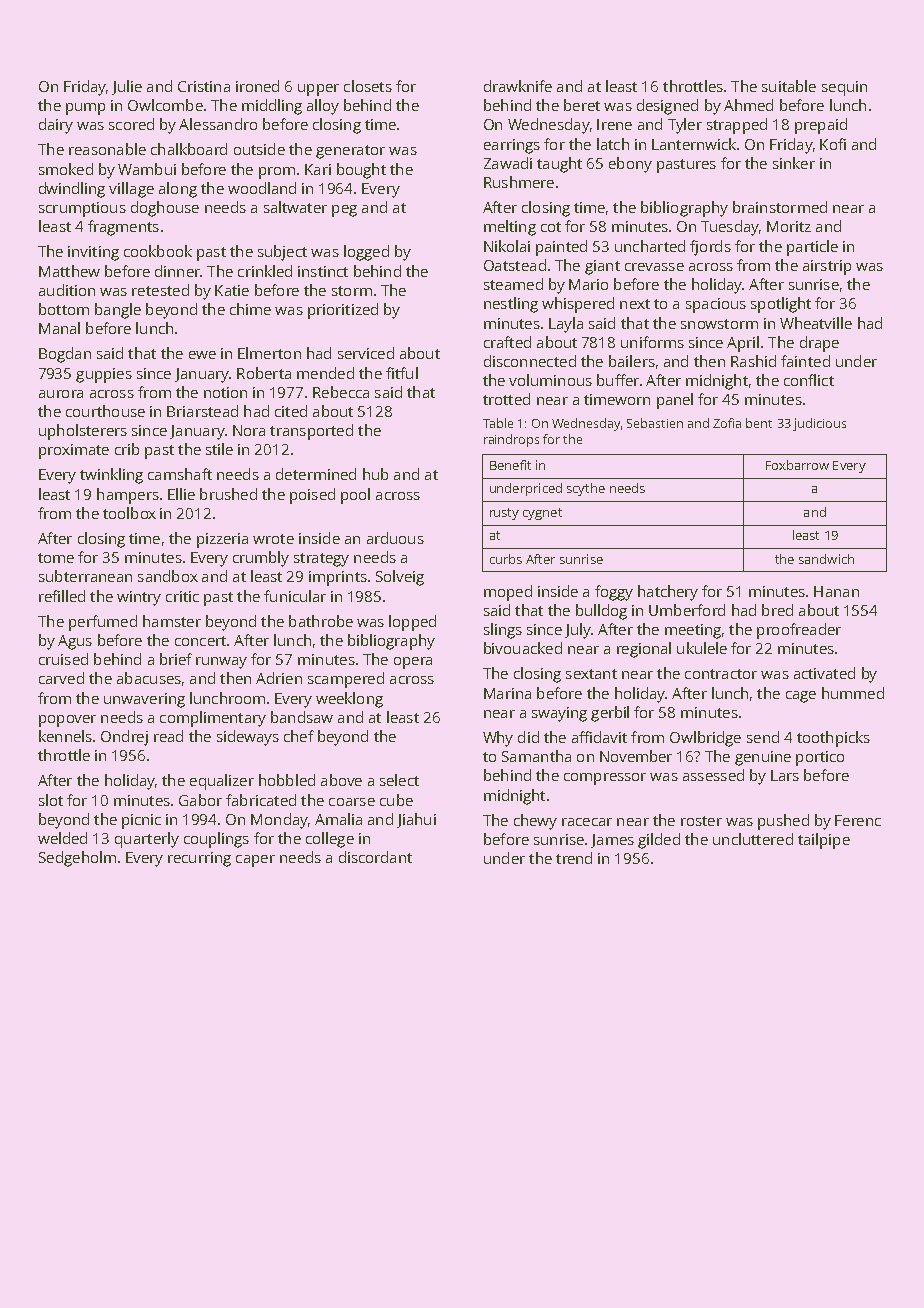  I want to click on chime, so click(250, 309).
